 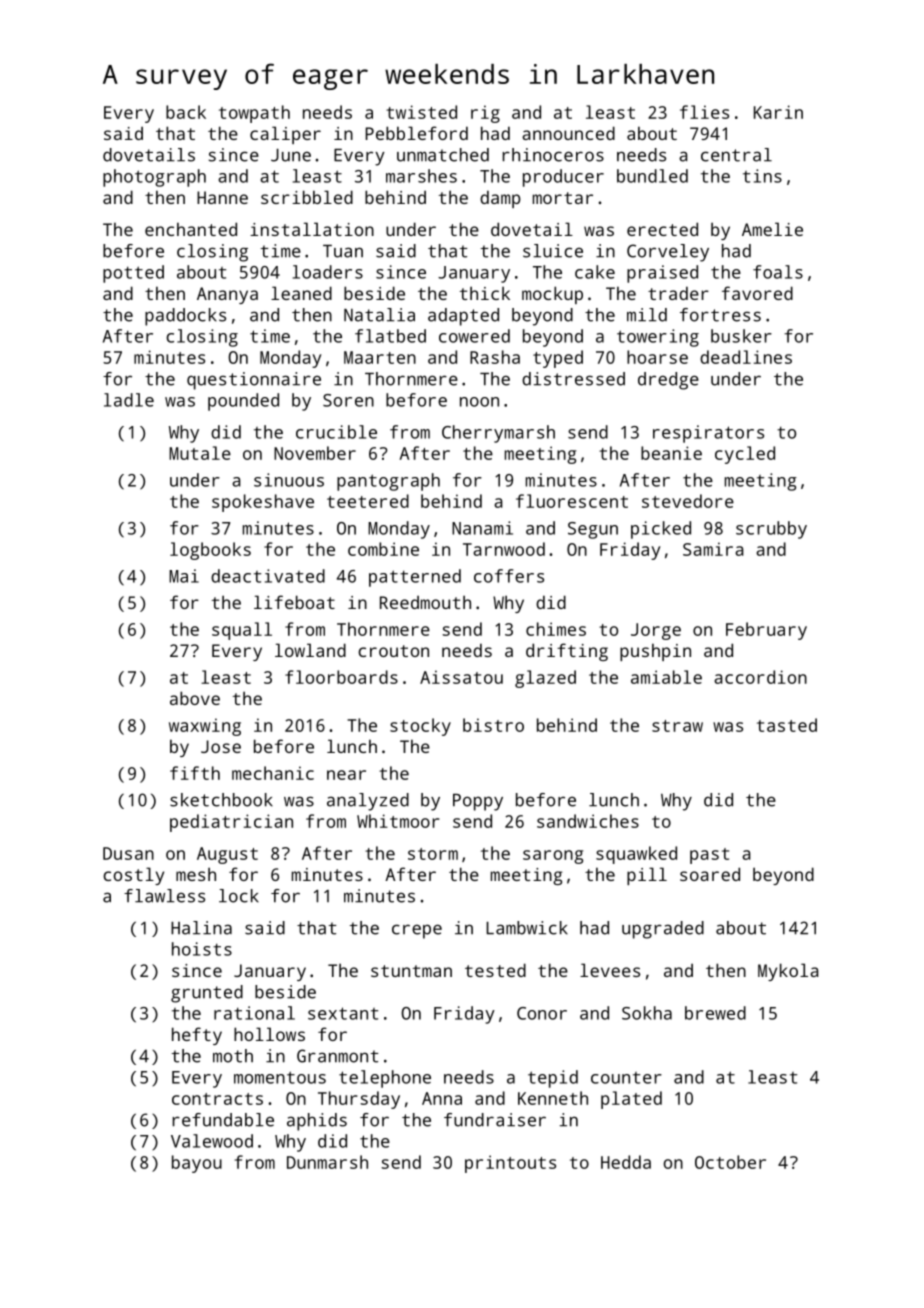 What do you see at coordinates (677, 726) in the screenshot?
I see `straw` at bounding box center [677, 726].
